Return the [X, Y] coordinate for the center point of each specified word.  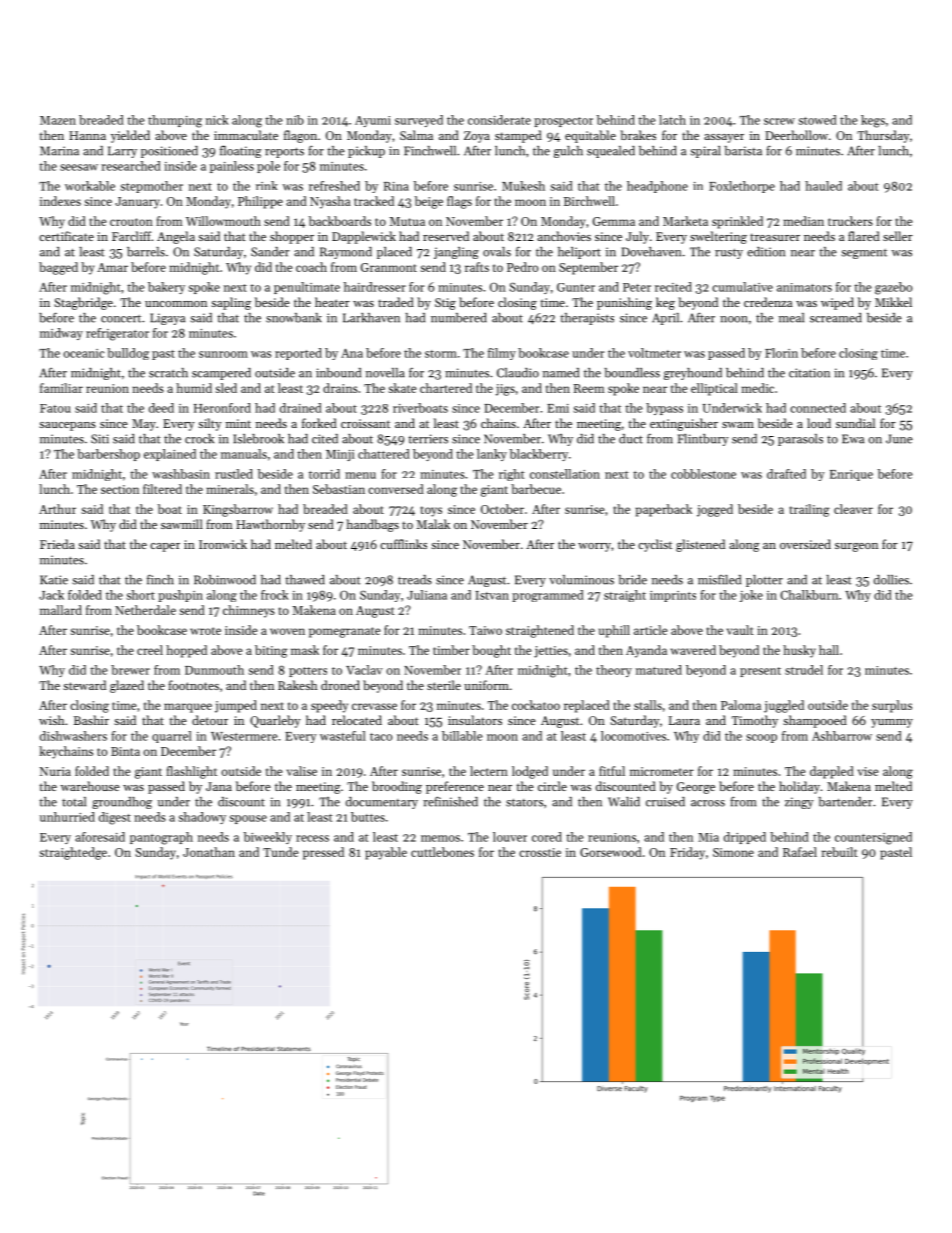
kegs [873, 121]
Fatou [55, 408]
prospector [563, 122]
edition [766, 252]
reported [298, 354]
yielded [130, 136]
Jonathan [209, 852]
